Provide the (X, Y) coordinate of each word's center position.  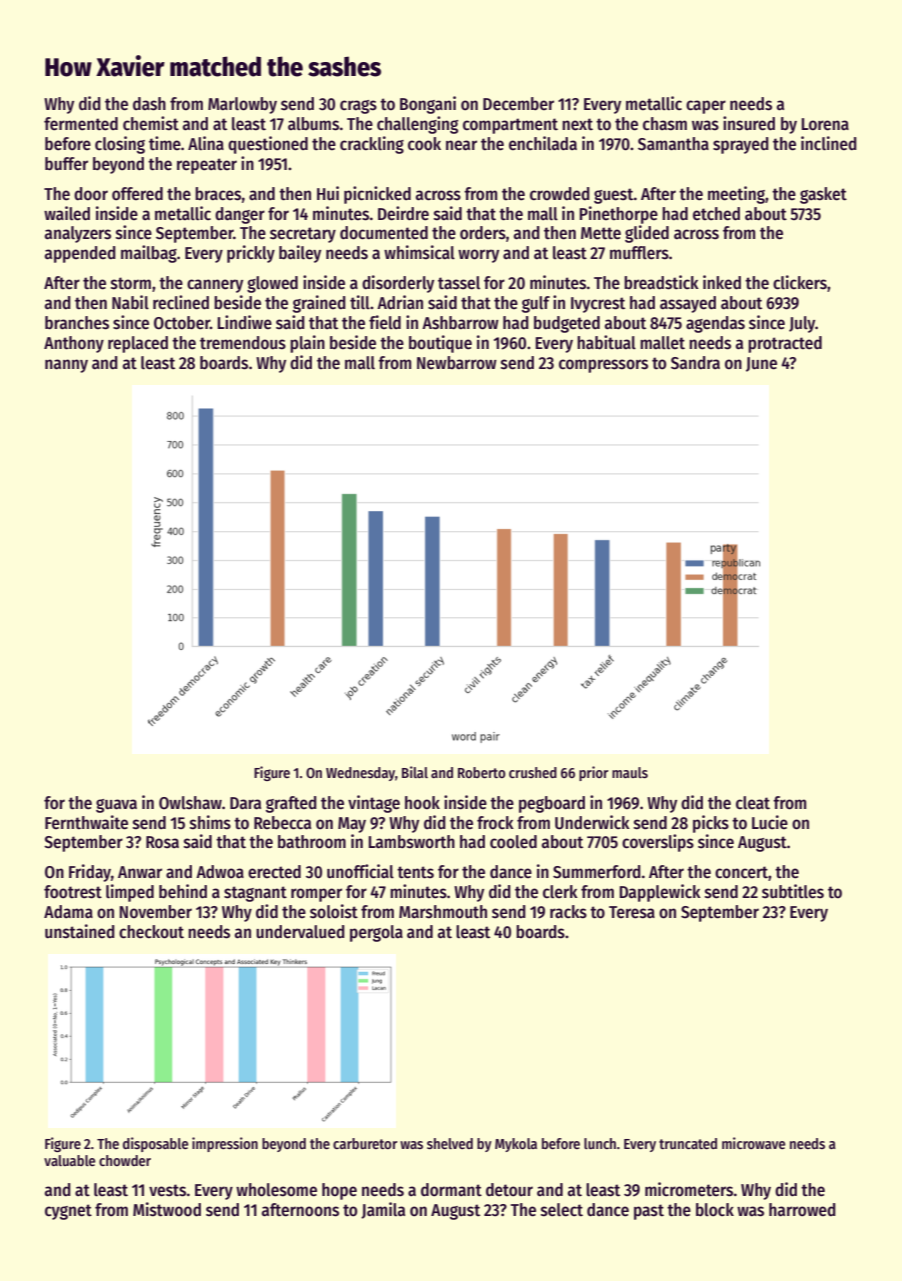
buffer (66, 163)
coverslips (658, 843)
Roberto (482, 772)
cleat (753, 802)
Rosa (162, 842)
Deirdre (403, 213)
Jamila (383, 1210)
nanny (66, 366)
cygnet (68, 1212)
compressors (603, 366)
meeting (736, 195)
